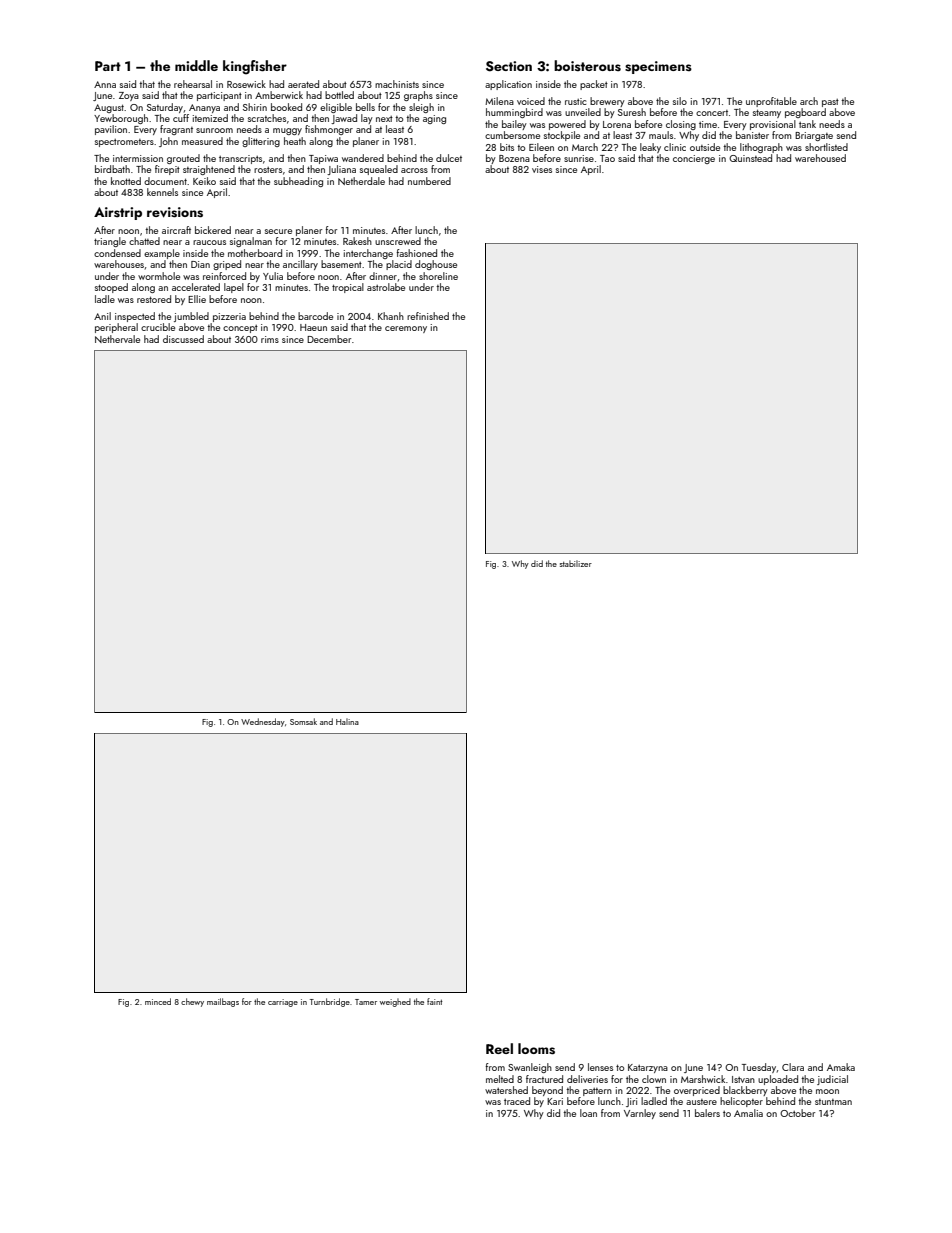 This document has width=952, height=1233. Describe the element at coordinates (223, 1002) in the document. I see `mailbags` at that location.
